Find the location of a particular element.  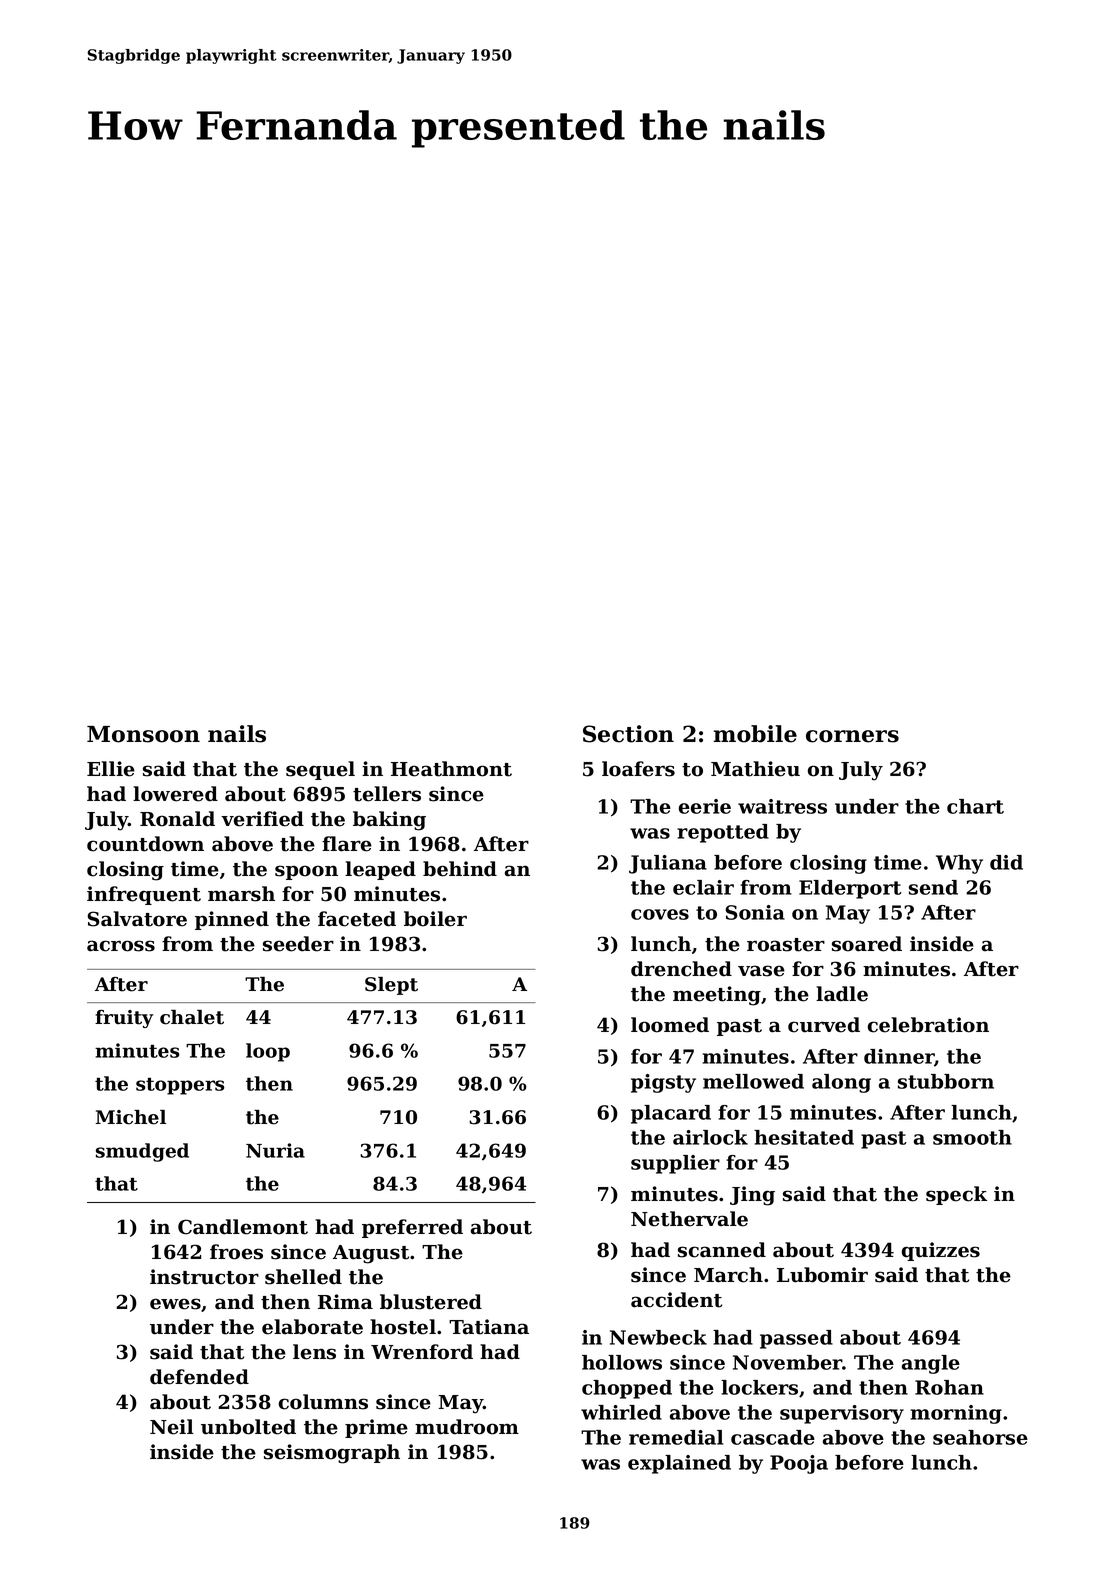

Pooja is located at coordinates (799, 1464).
